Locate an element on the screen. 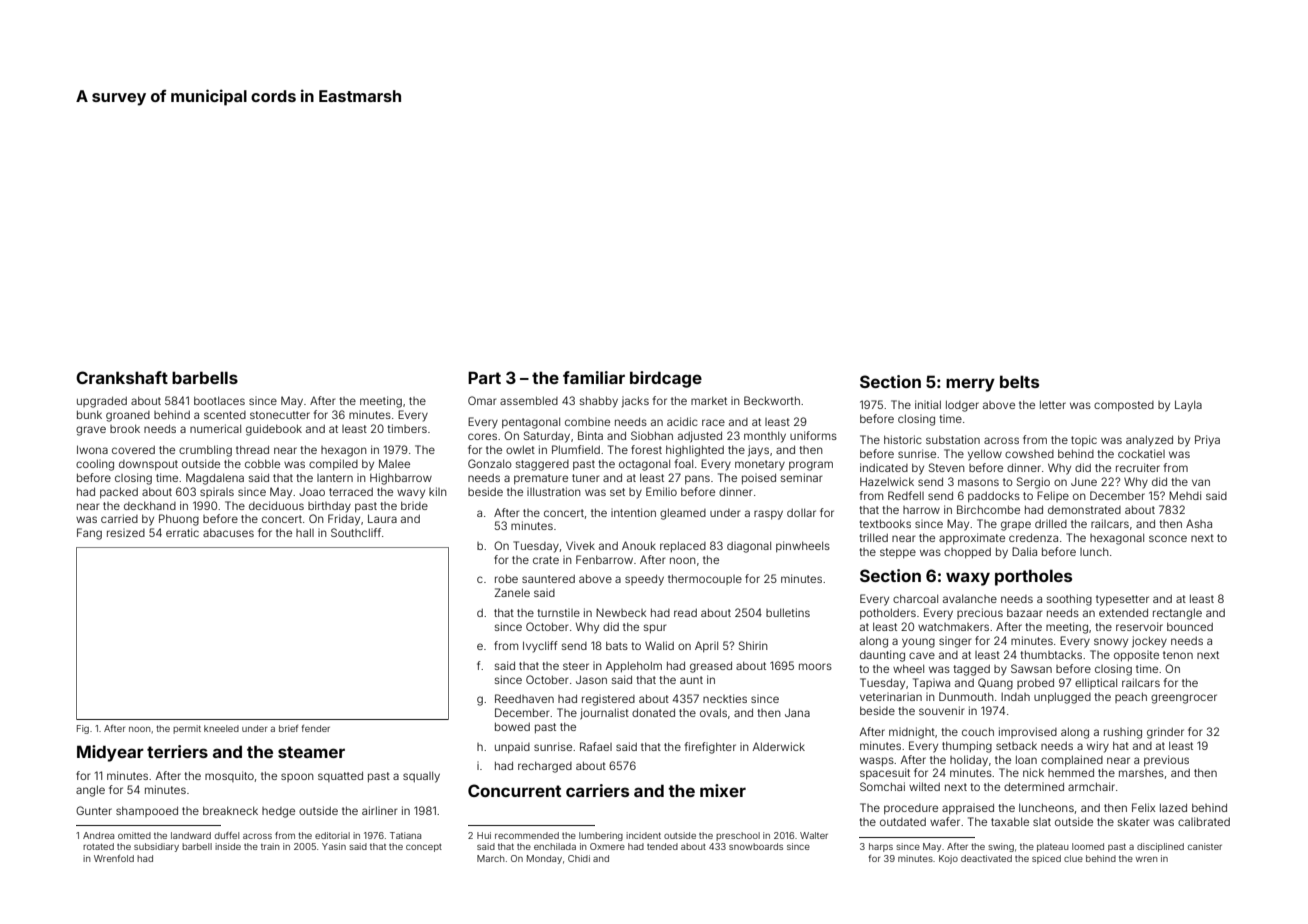  Iwona is located at coordinates (92, 449).
